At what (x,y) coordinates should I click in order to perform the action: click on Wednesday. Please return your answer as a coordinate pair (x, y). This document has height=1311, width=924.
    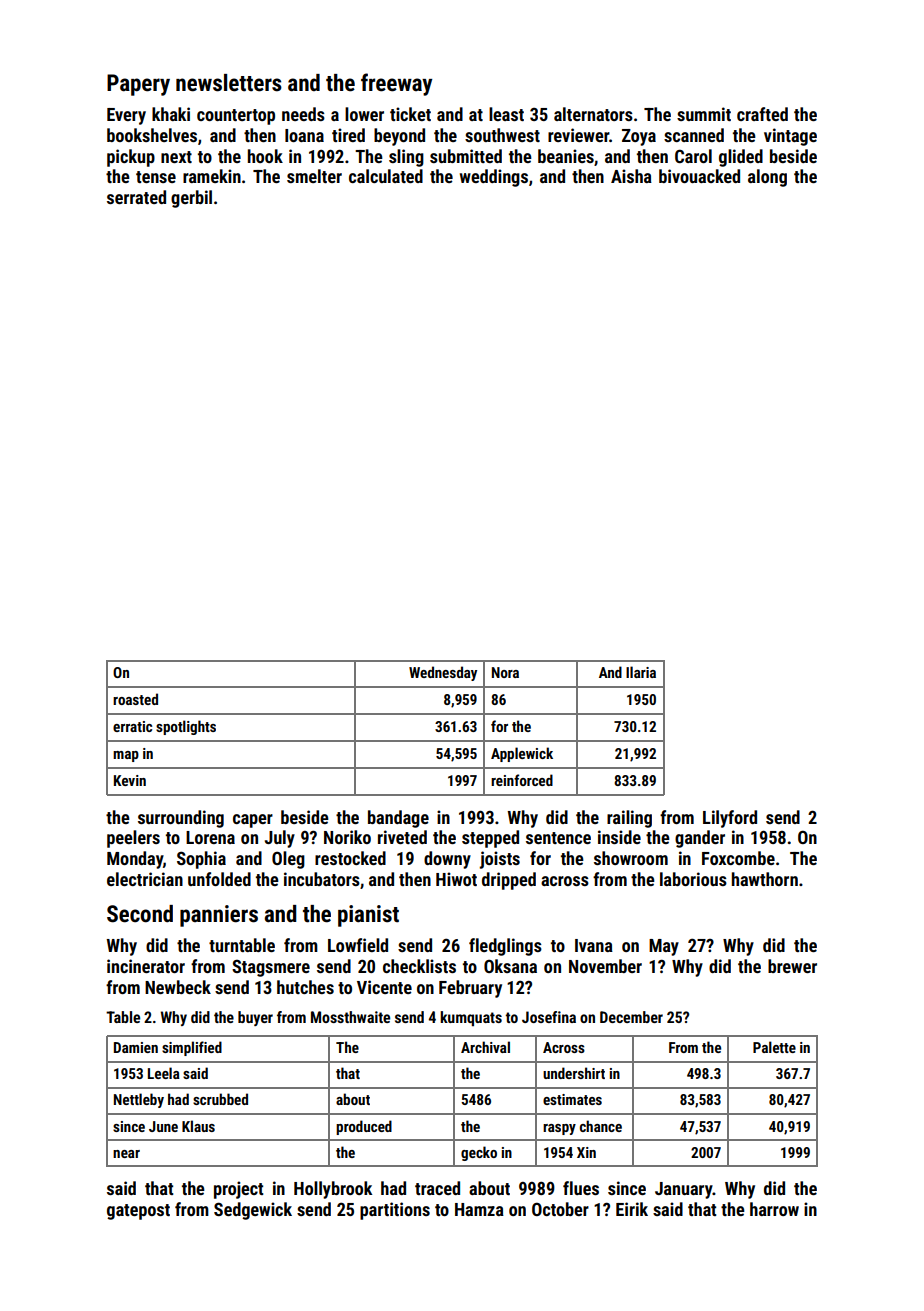
    Looking at the image, I should click on (443, 673).
